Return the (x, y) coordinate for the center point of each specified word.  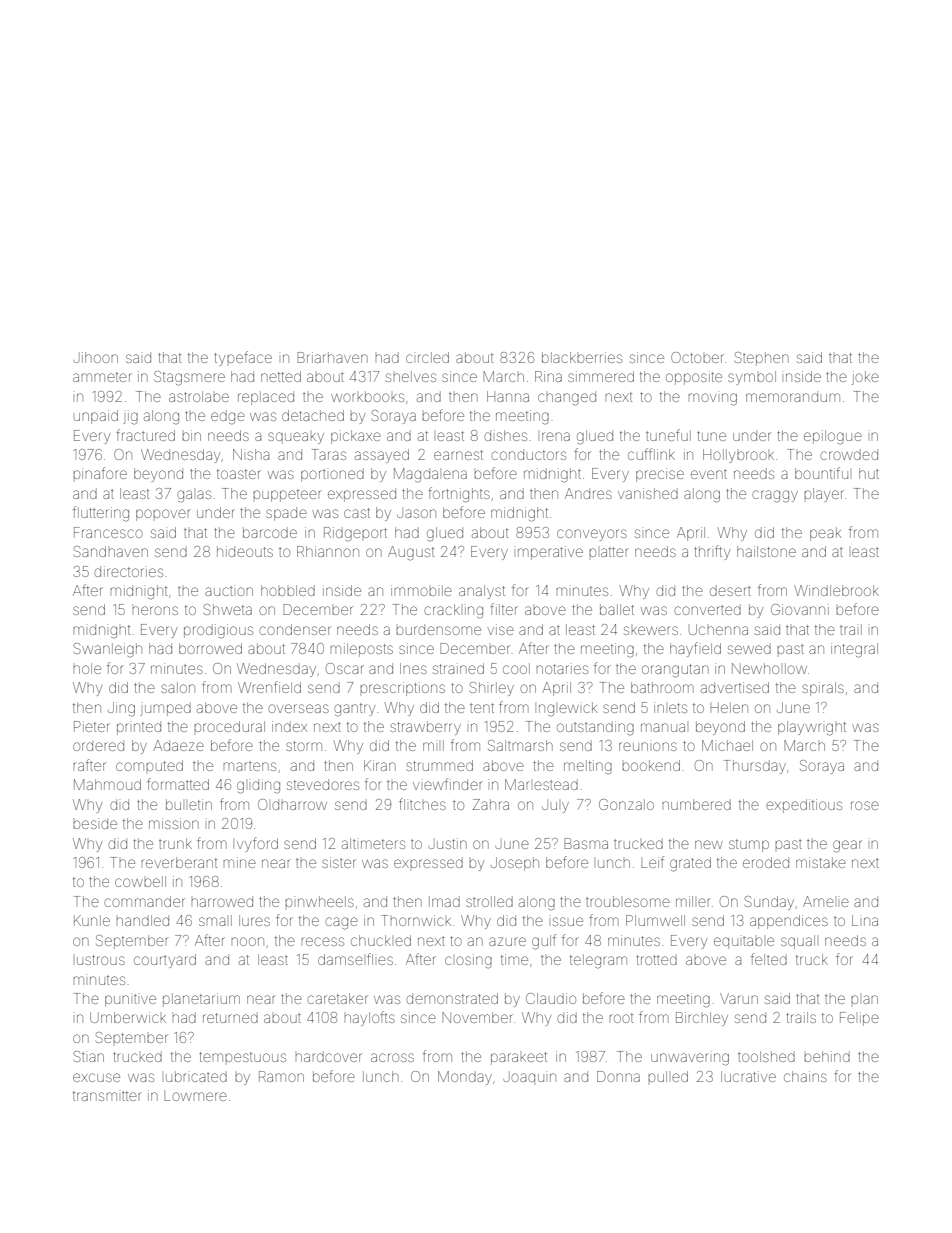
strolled (489, 901)
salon (178, 687)
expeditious (804, 806)
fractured (145, 435)
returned (230, 1017)
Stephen (762, 359)
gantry (354, 710)
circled (427, 357)
